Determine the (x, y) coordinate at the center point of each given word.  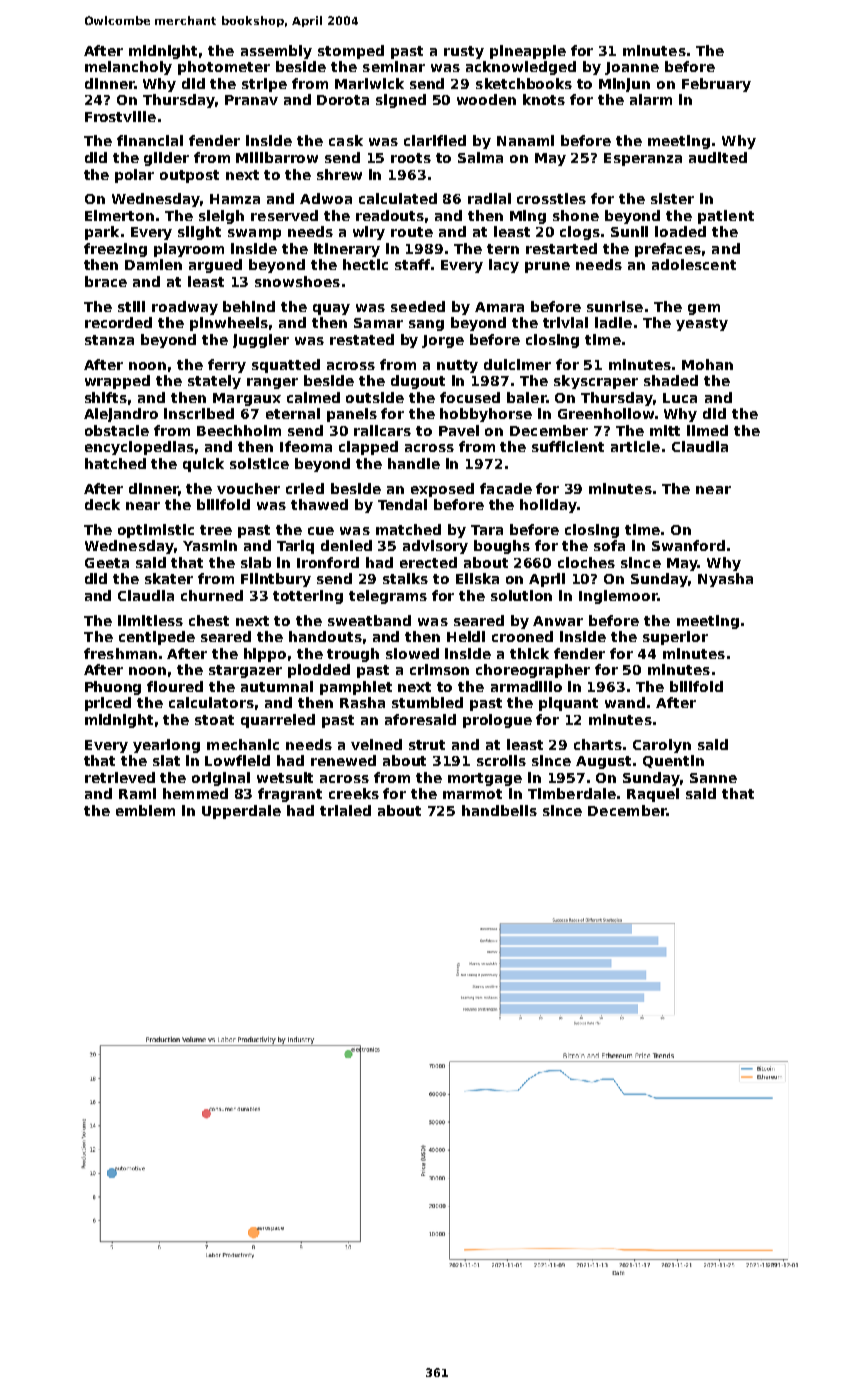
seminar (394, 66)
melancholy (128, 68)
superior (675, 638)
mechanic (243, 744)
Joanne (632, 68)
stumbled (427, 702)
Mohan (707, 364)
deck (102, 504)
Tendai (402, 504)
